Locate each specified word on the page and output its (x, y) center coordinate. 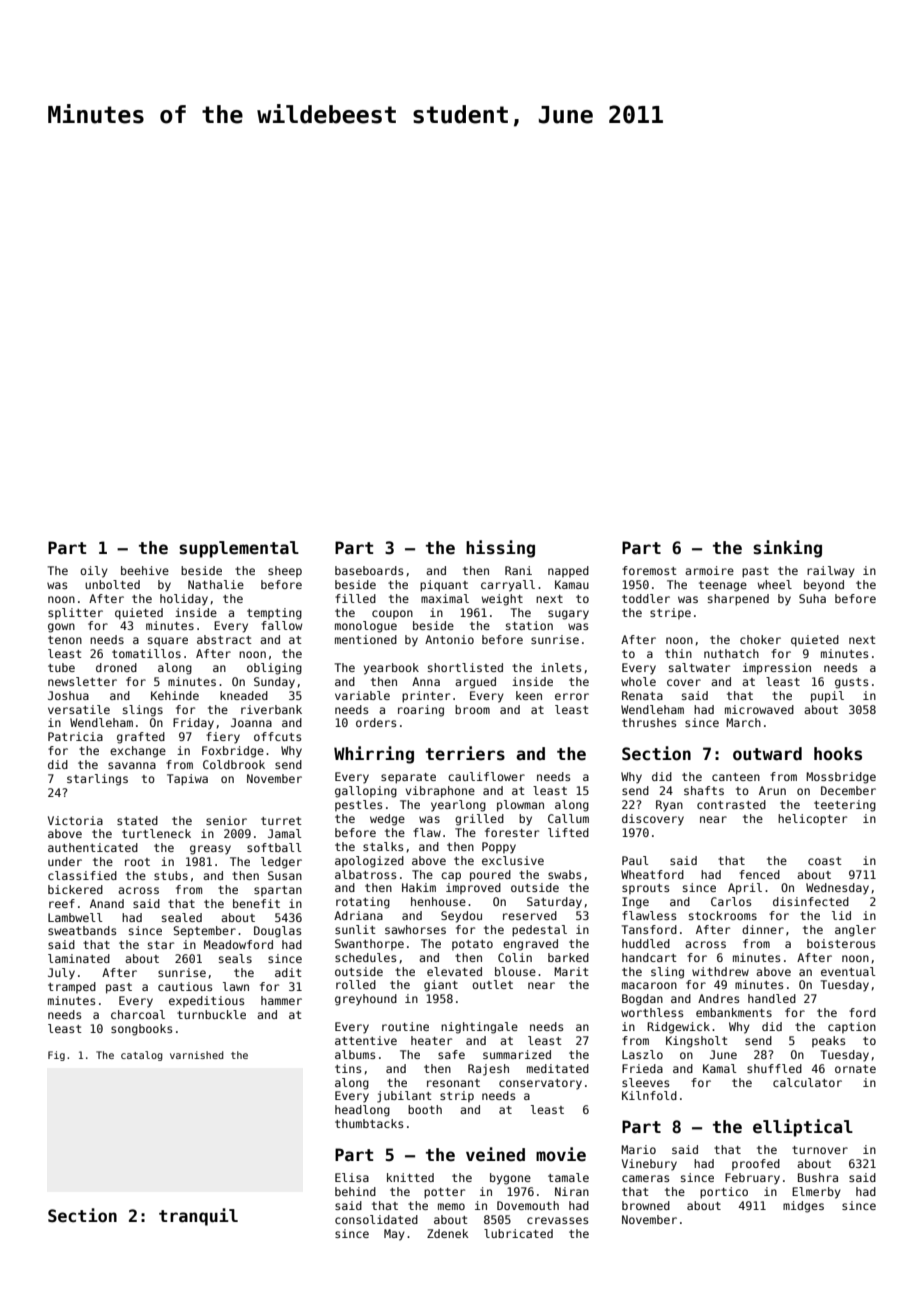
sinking (787, 549)
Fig (56, 1056)
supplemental (239, 549)
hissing (500, 549)
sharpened (738, 600)
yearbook (391, 669)
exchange (138, 752)
